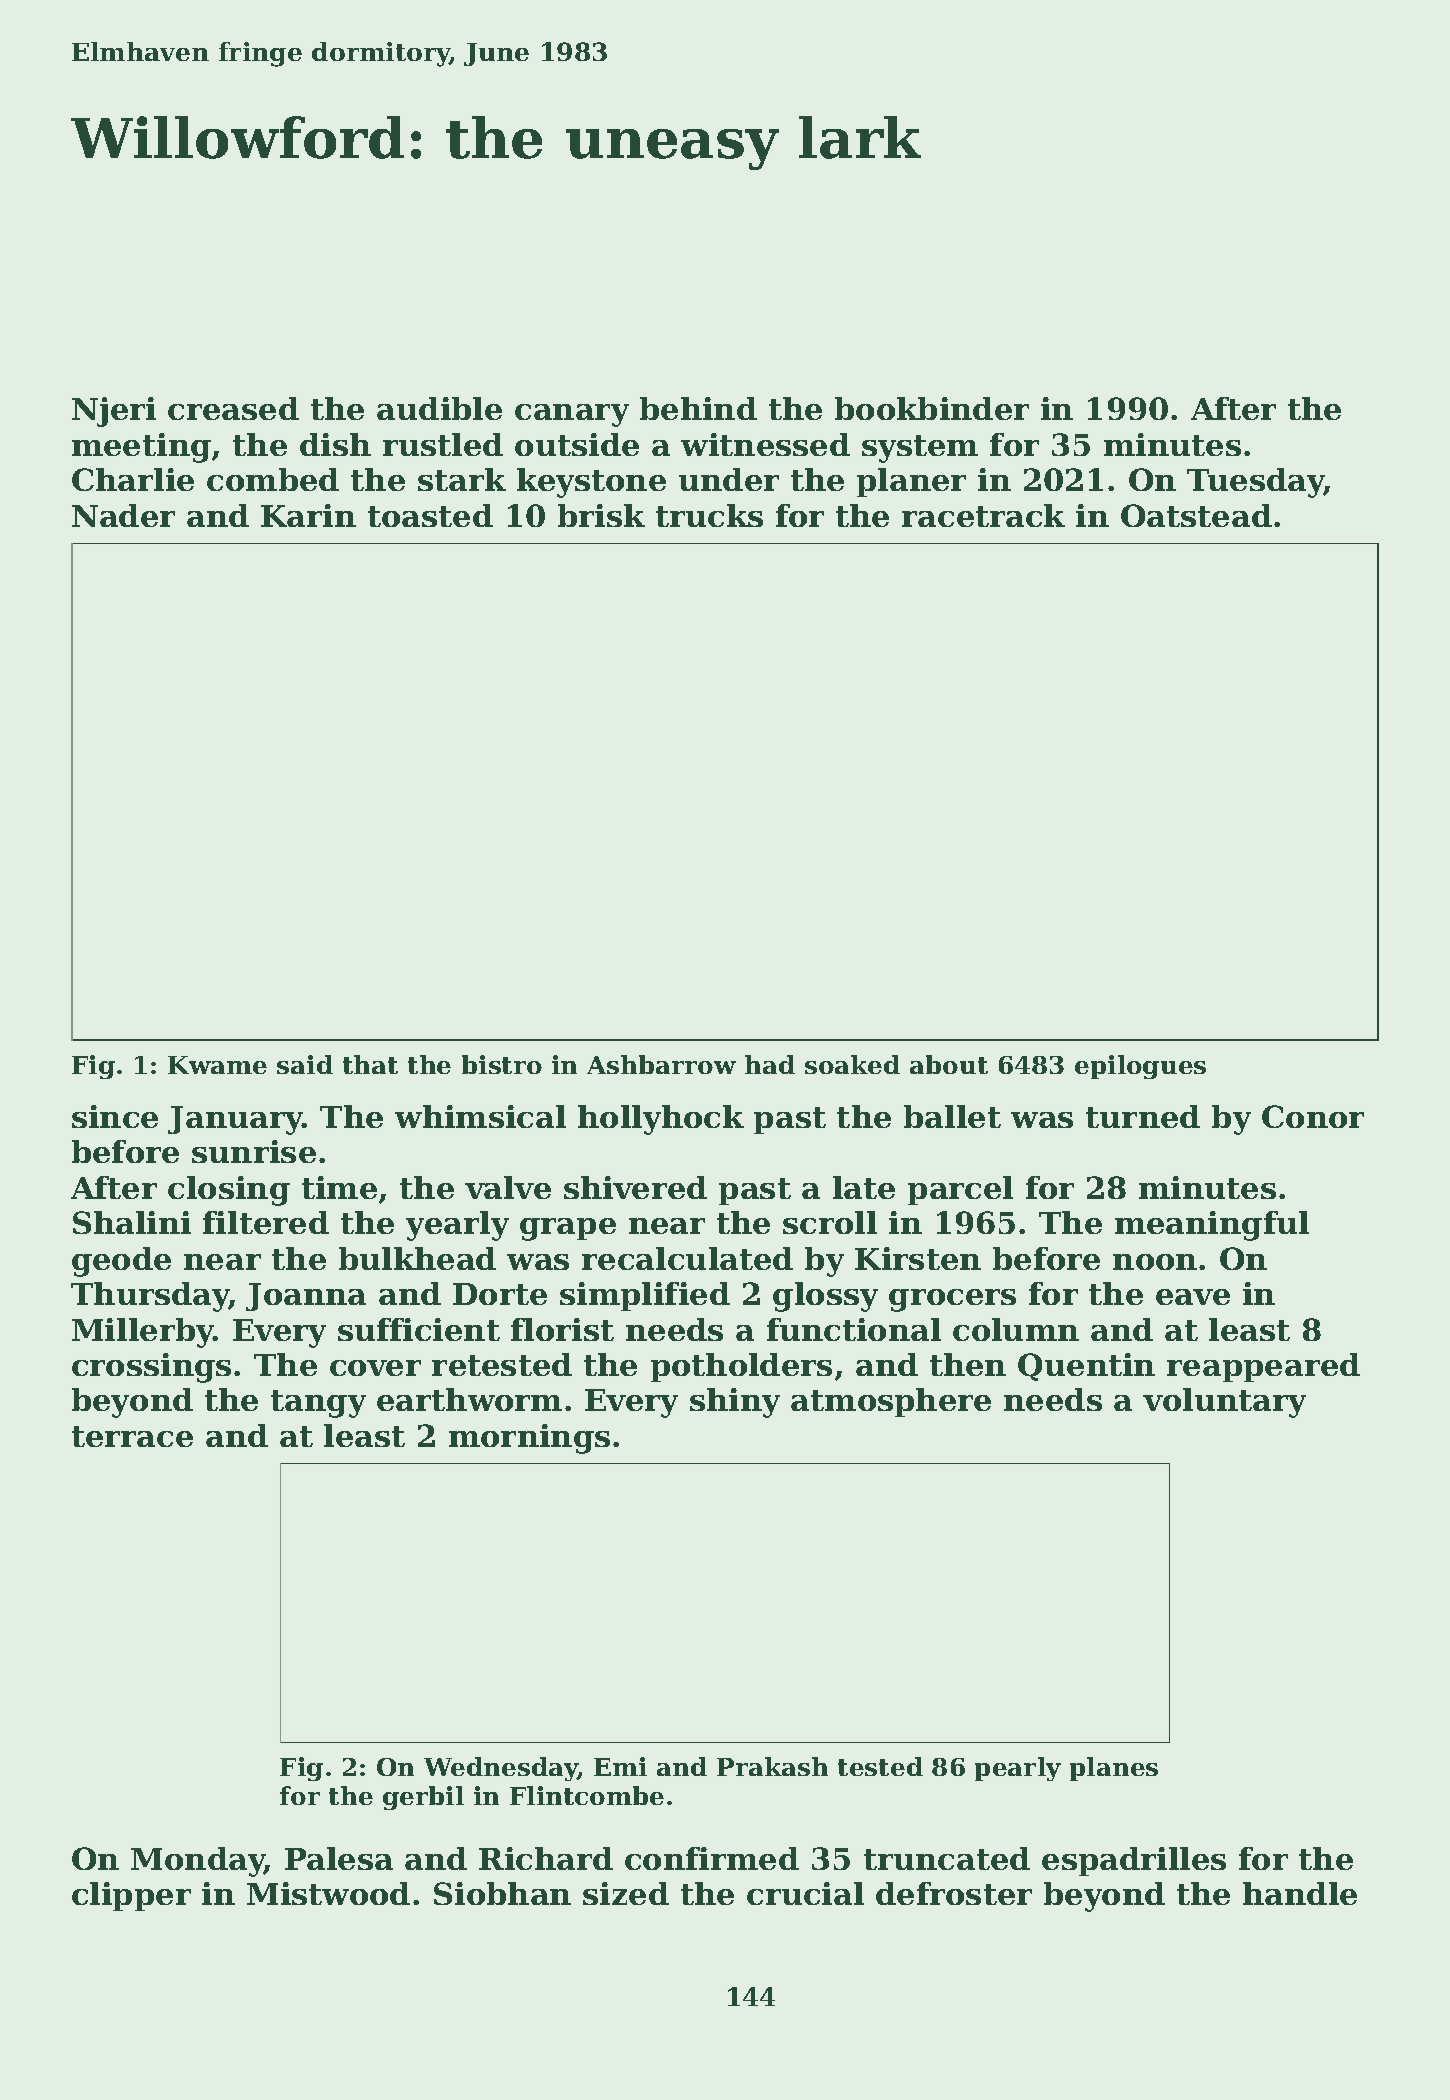 The height and width of the screenshot is (2100, 1450). Describe the element at coordinates (150, 1297) in the screenshot. I see `Thursday` at that location.
